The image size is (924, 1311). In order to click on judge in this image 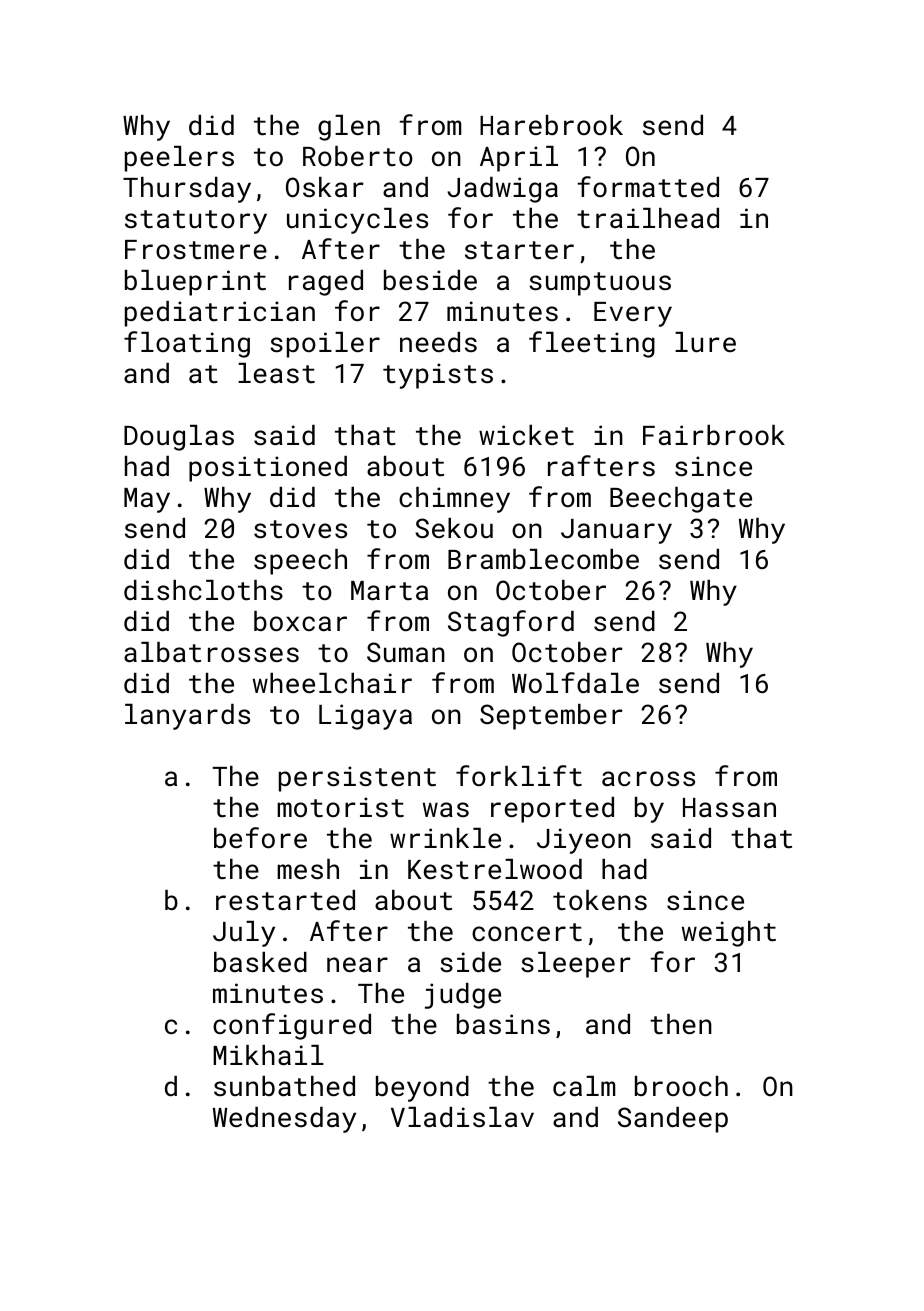, I will do `click(463, 996)`.
